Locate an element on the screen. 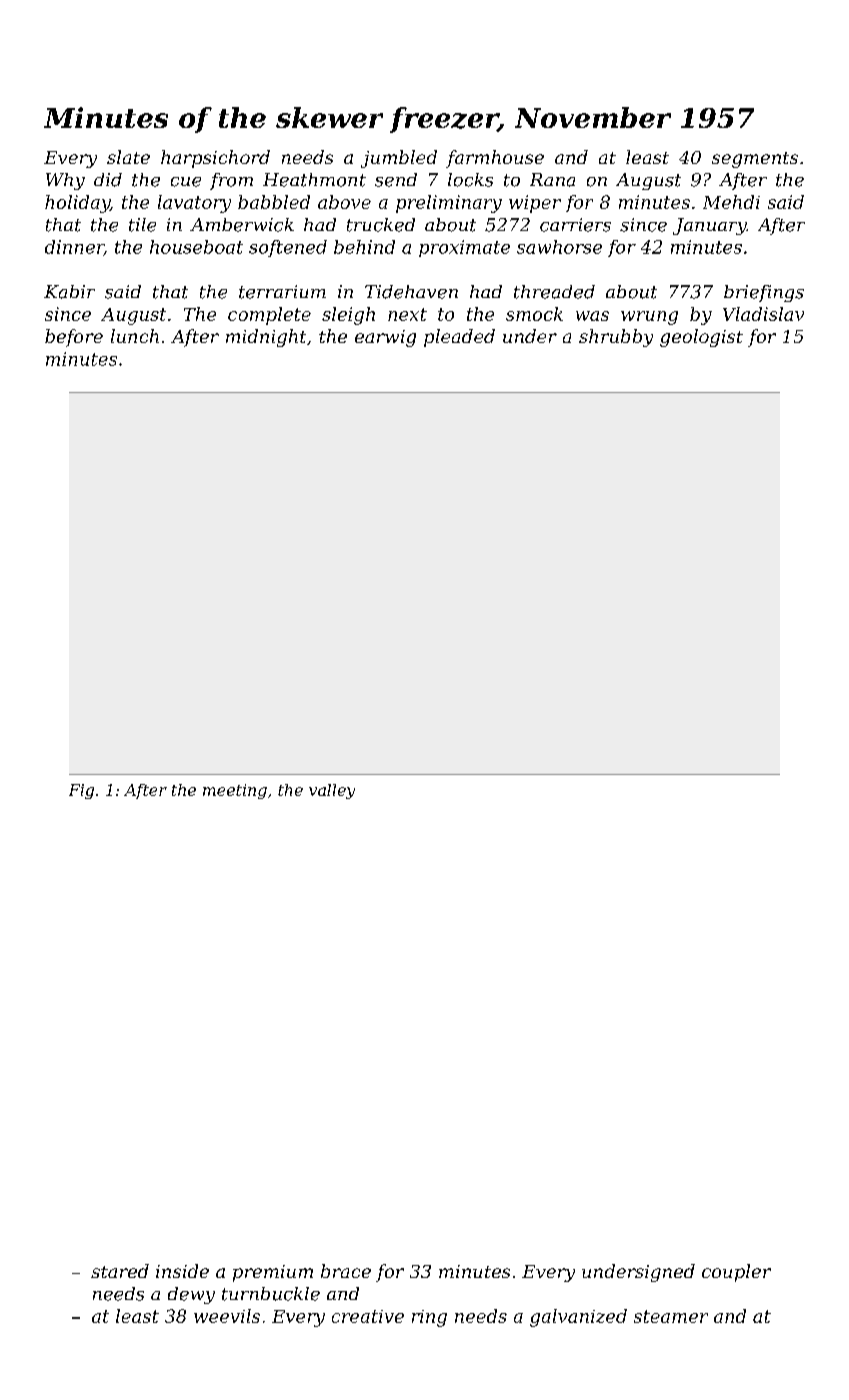 This screenshot has width=849, height=1400. lunch is located at coordinates (135, 336).
